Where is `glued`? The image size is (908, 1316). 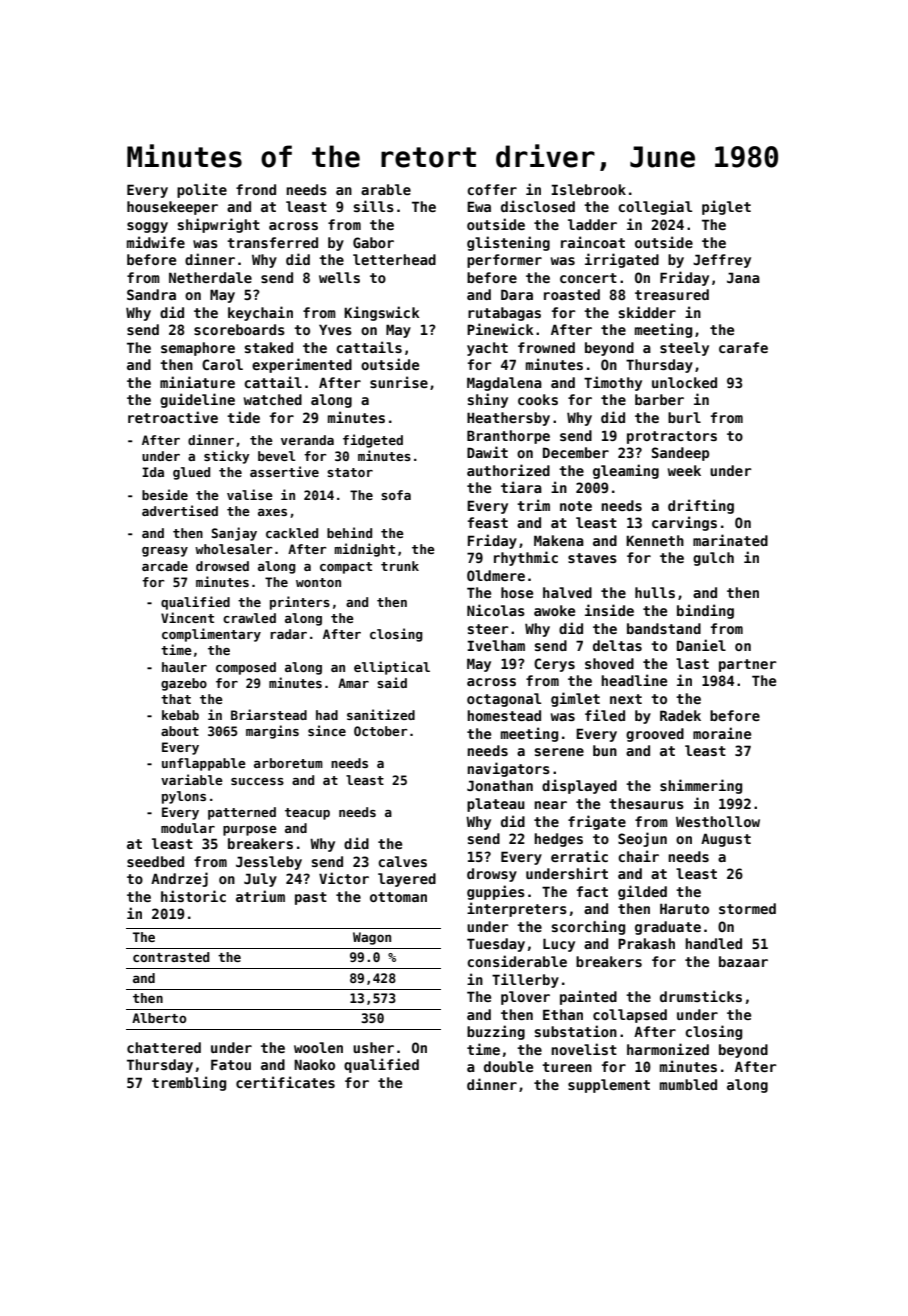
glued is located at coordinates (191, 473).
